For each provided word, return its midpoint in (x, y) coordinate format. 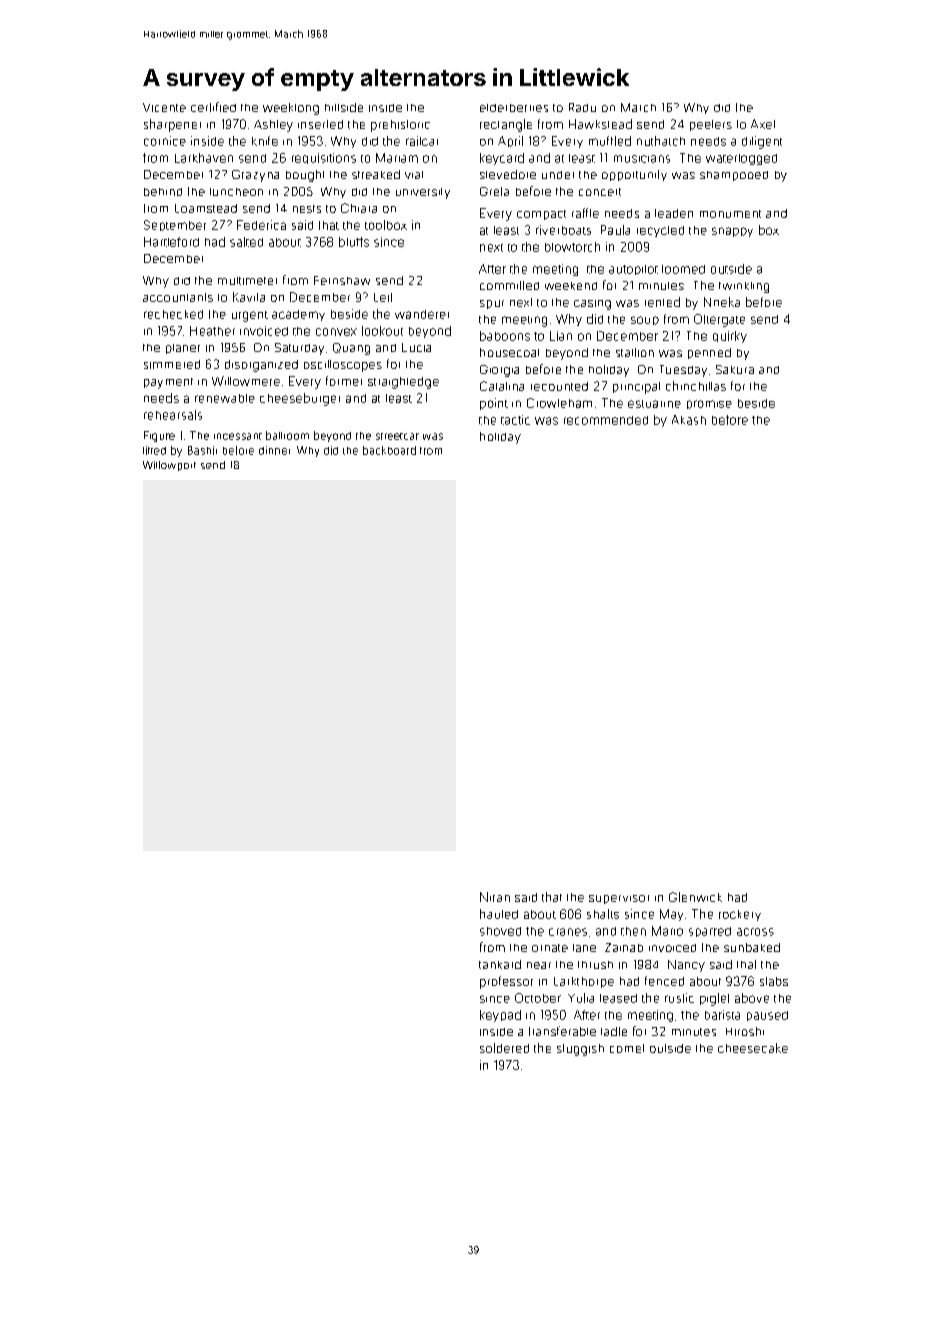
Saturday (299, 349)
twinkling (744, 287)
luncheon (236, 192)
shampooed (734, 176)
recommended (606, 420)
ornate (550, 948)
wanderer (422, 314)
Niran (495, 897)
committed (509, 285)
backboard (389, 450)
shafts (603, 914)
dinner (274, 450)
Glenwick (695, 897)
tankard (500, 964)
